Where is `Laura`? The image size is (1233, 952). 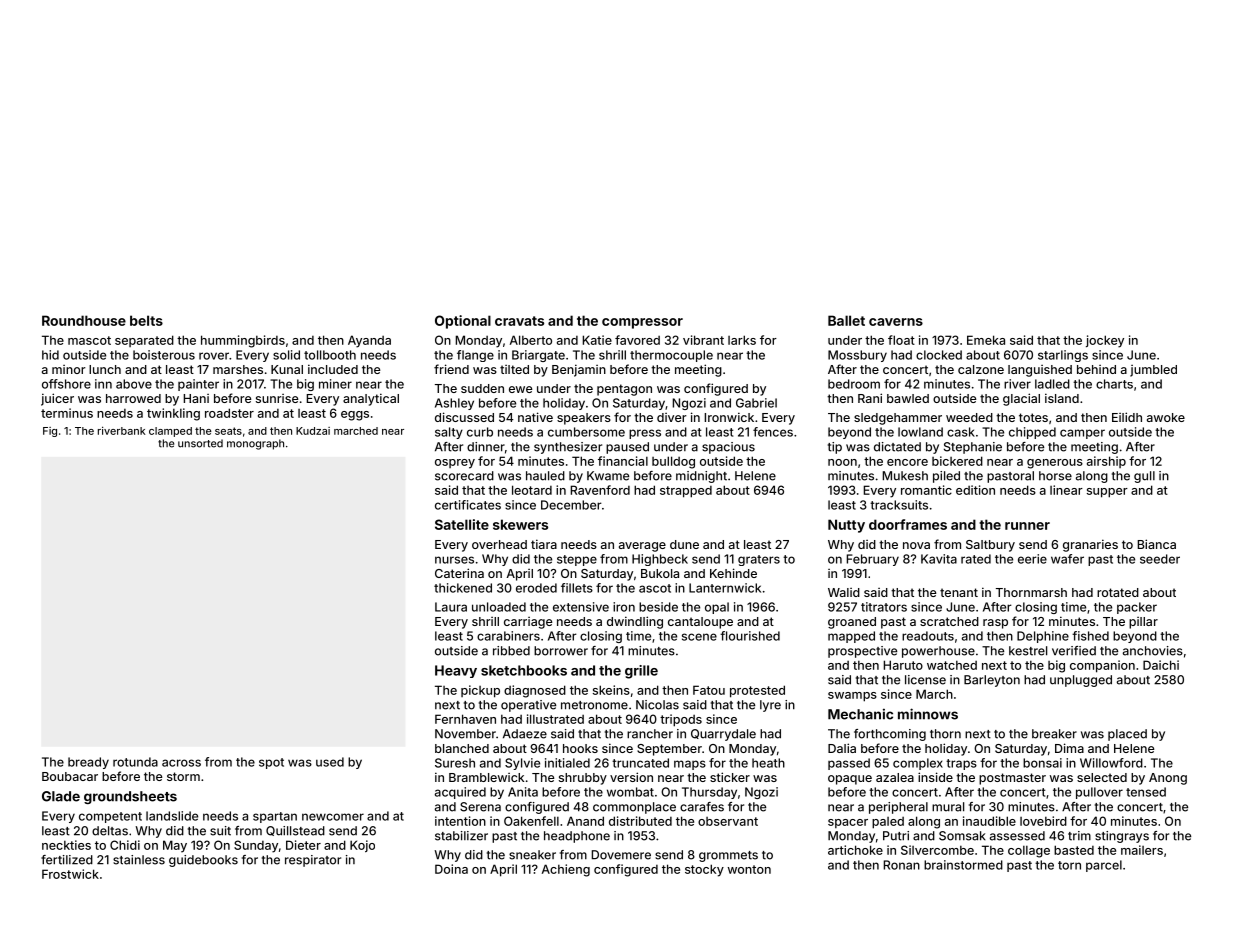 Laura is located at coordinates (451, 607).
